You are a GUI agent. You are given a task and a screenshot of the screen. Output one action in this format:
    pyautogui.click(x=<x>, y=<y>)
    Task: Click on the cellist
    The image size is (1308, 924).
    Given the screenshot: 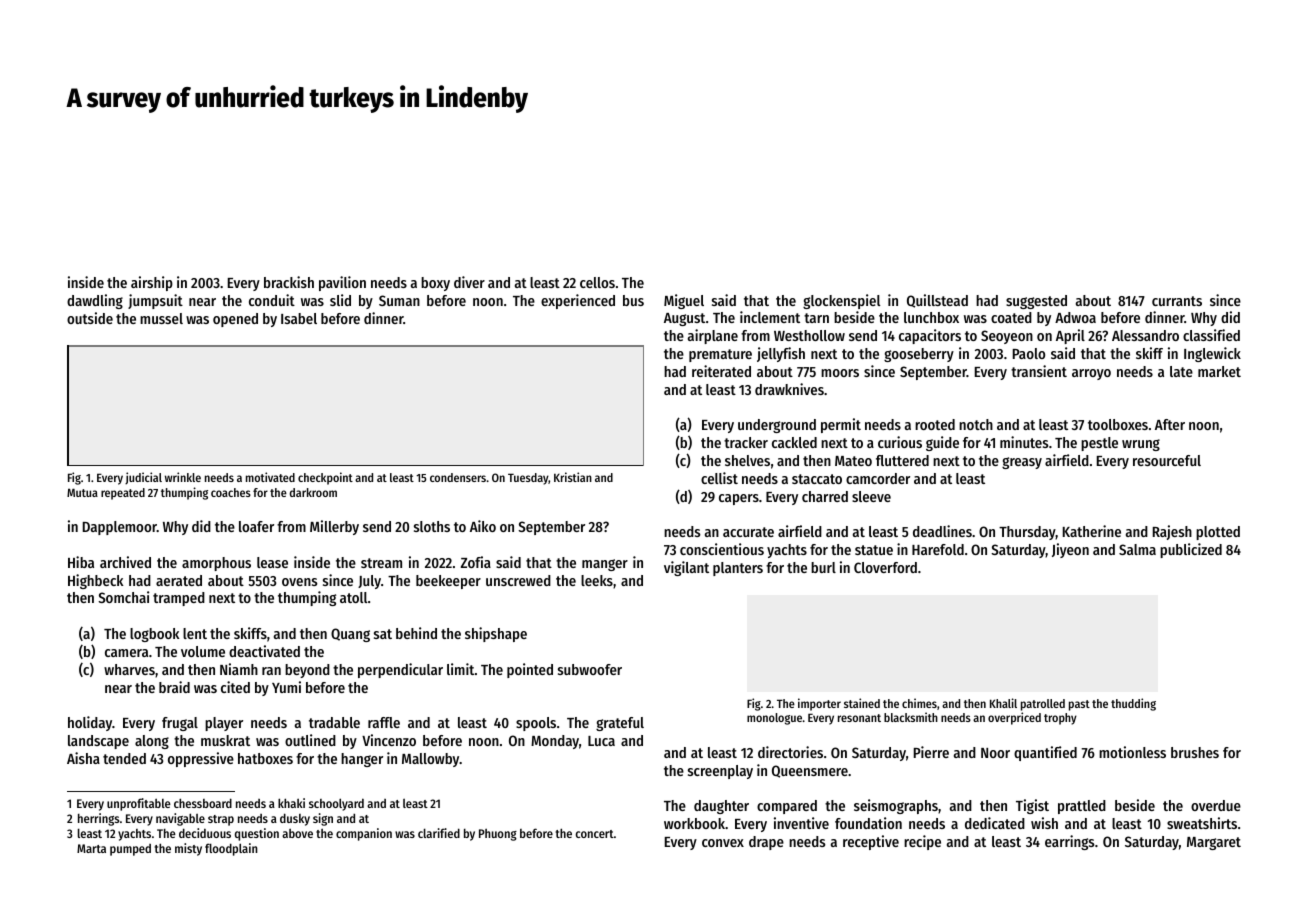 What is the action you would take?
    pyautogui.click(x=719, y=478)
